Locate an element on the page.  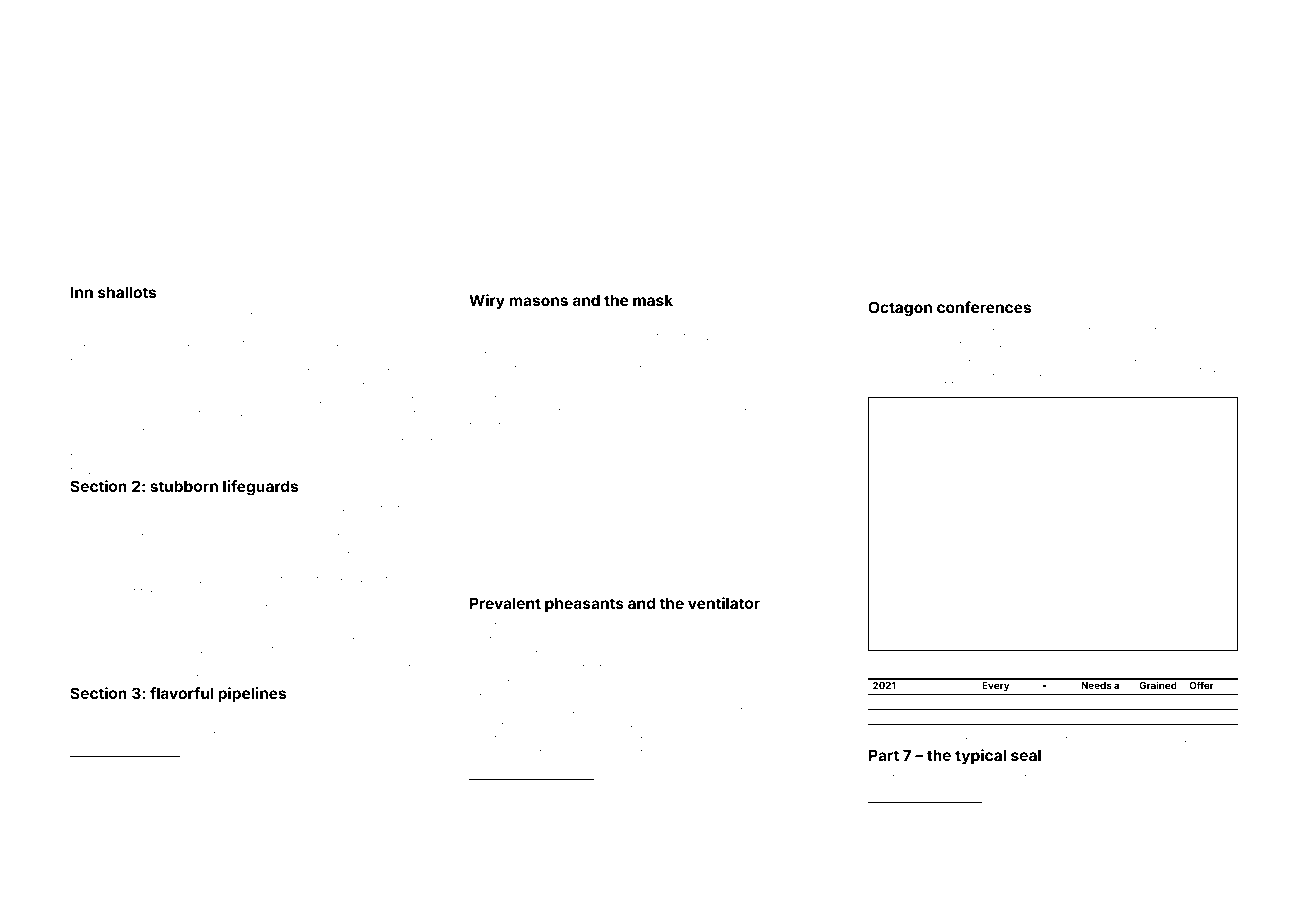
streamlined is located at coordinates (124, 635).
